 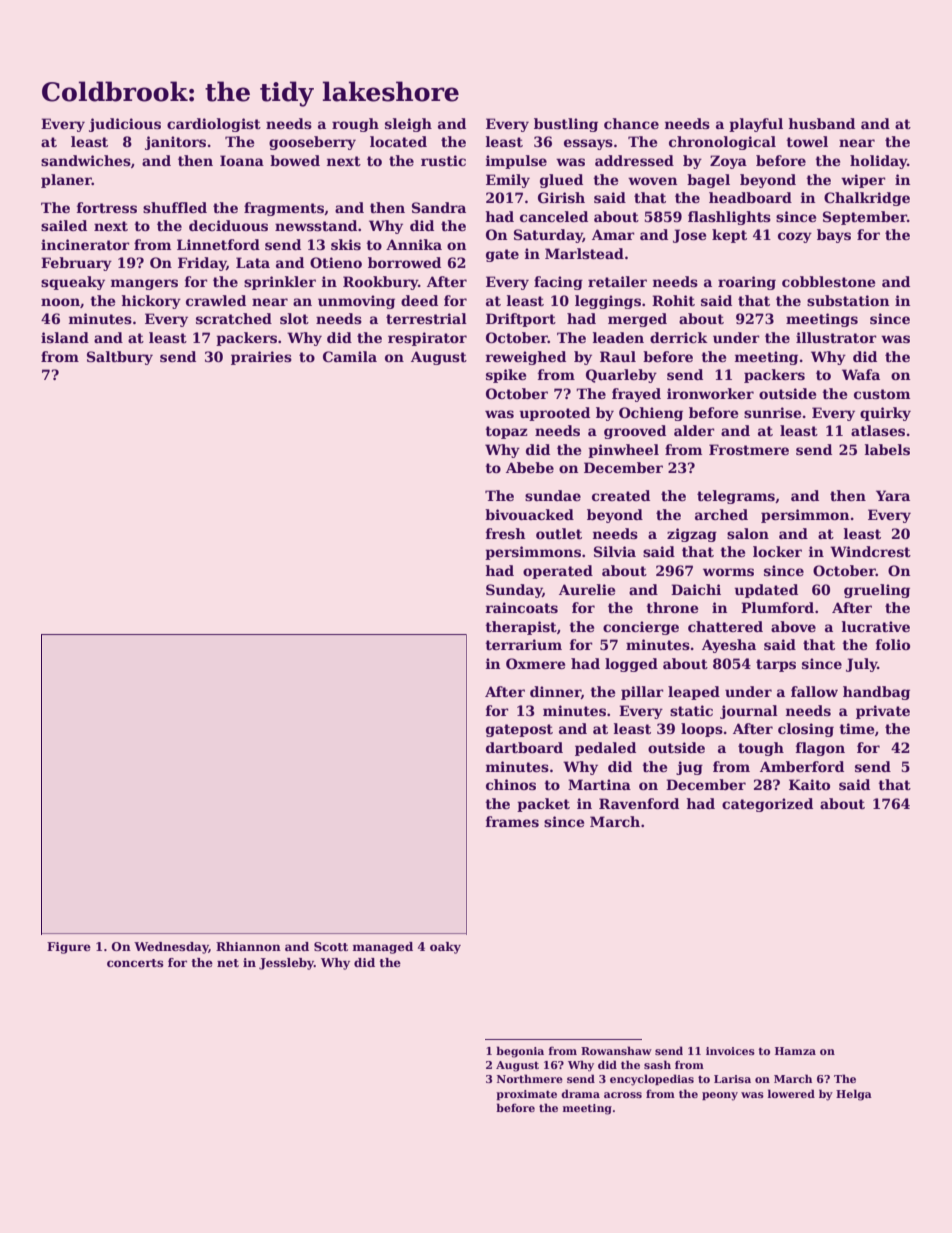 What do you see at coordinates (623, 1095) in the document?
I see `across` at bounding box center [623, 1095].
